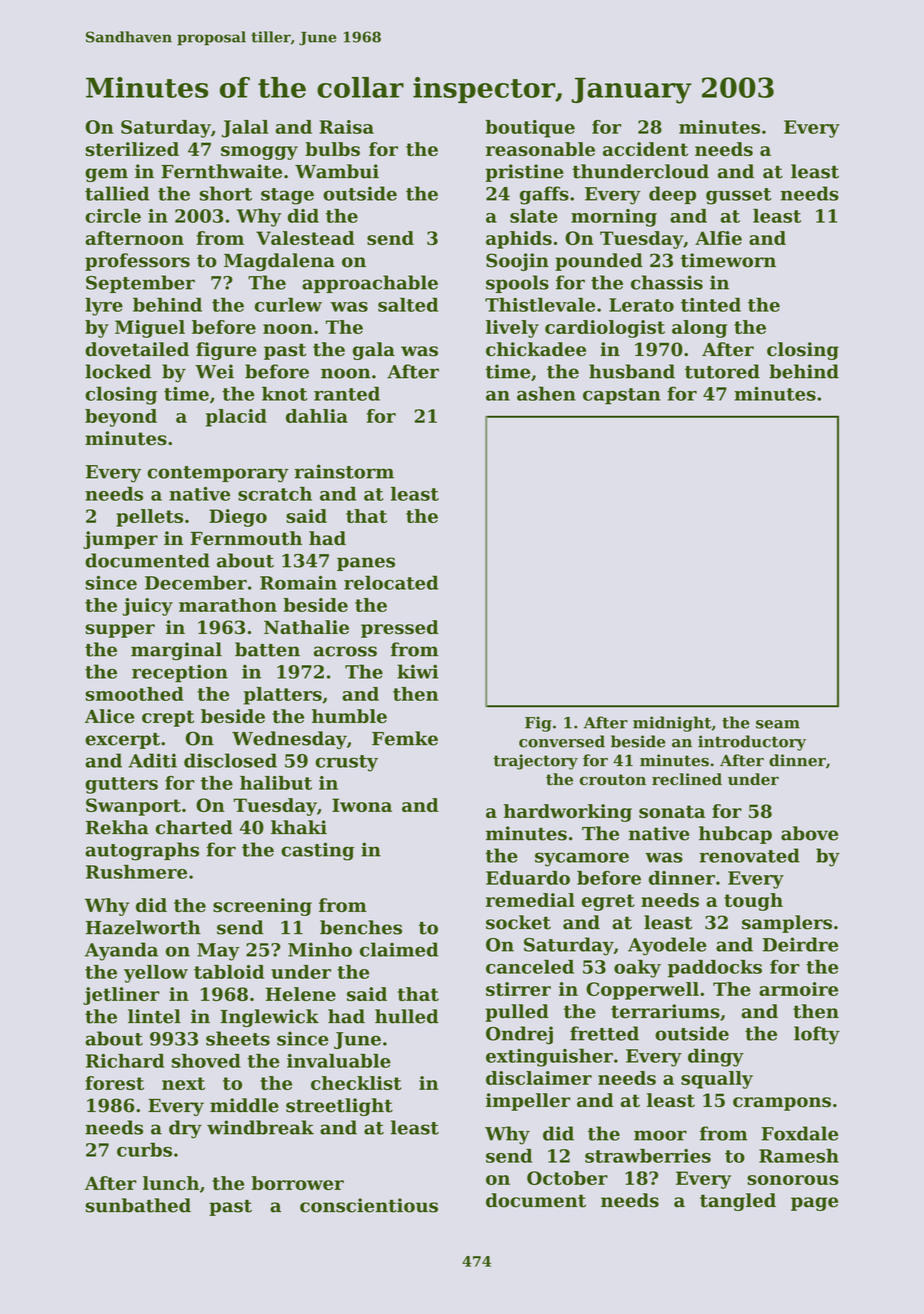 This image has width=924, height=1314. I want to click on casting, so click(317, 851).
